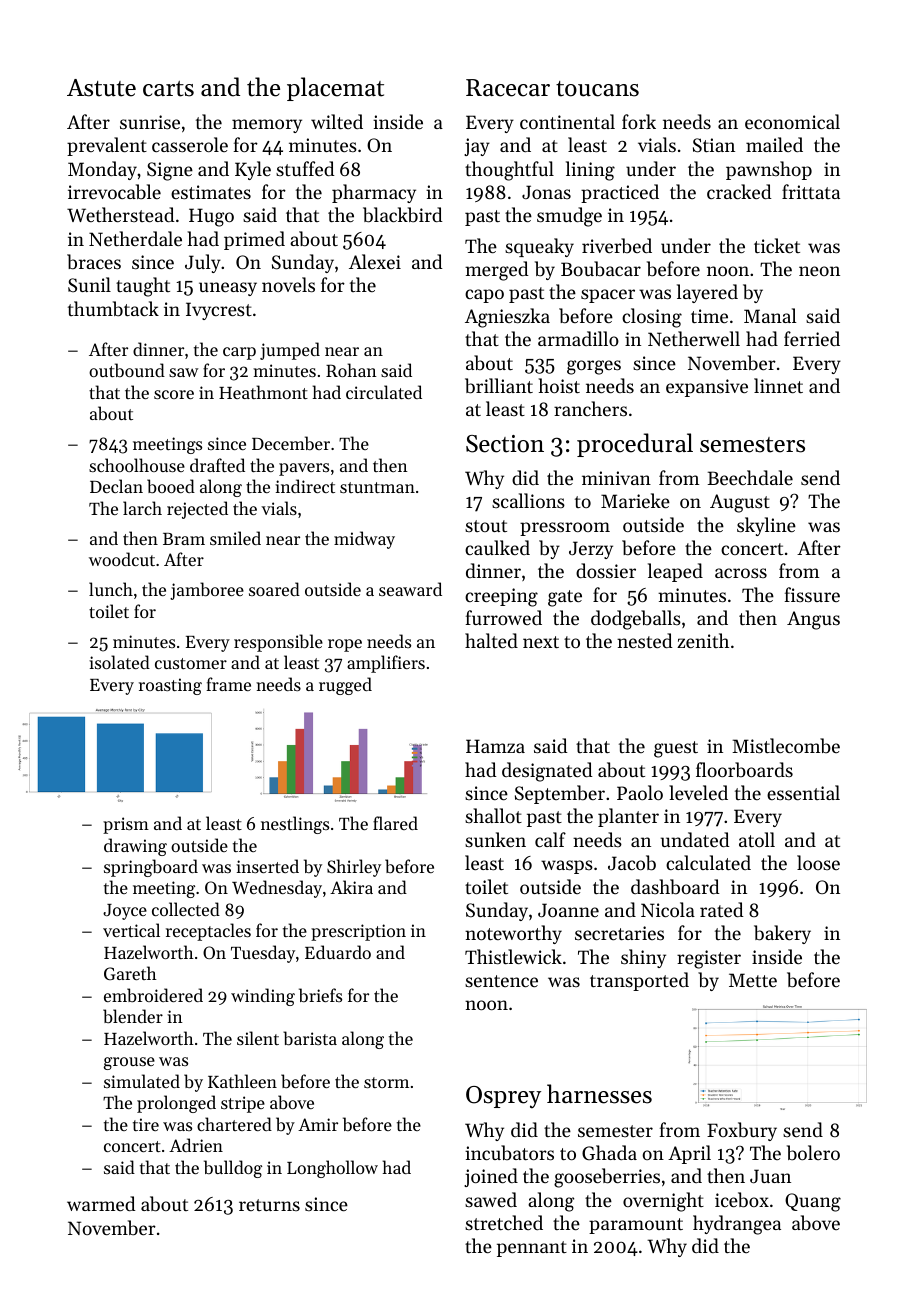 Image resolution: width=908 pixels, height=1316 pixels. I want to click on zenith, so click(703, 640).
